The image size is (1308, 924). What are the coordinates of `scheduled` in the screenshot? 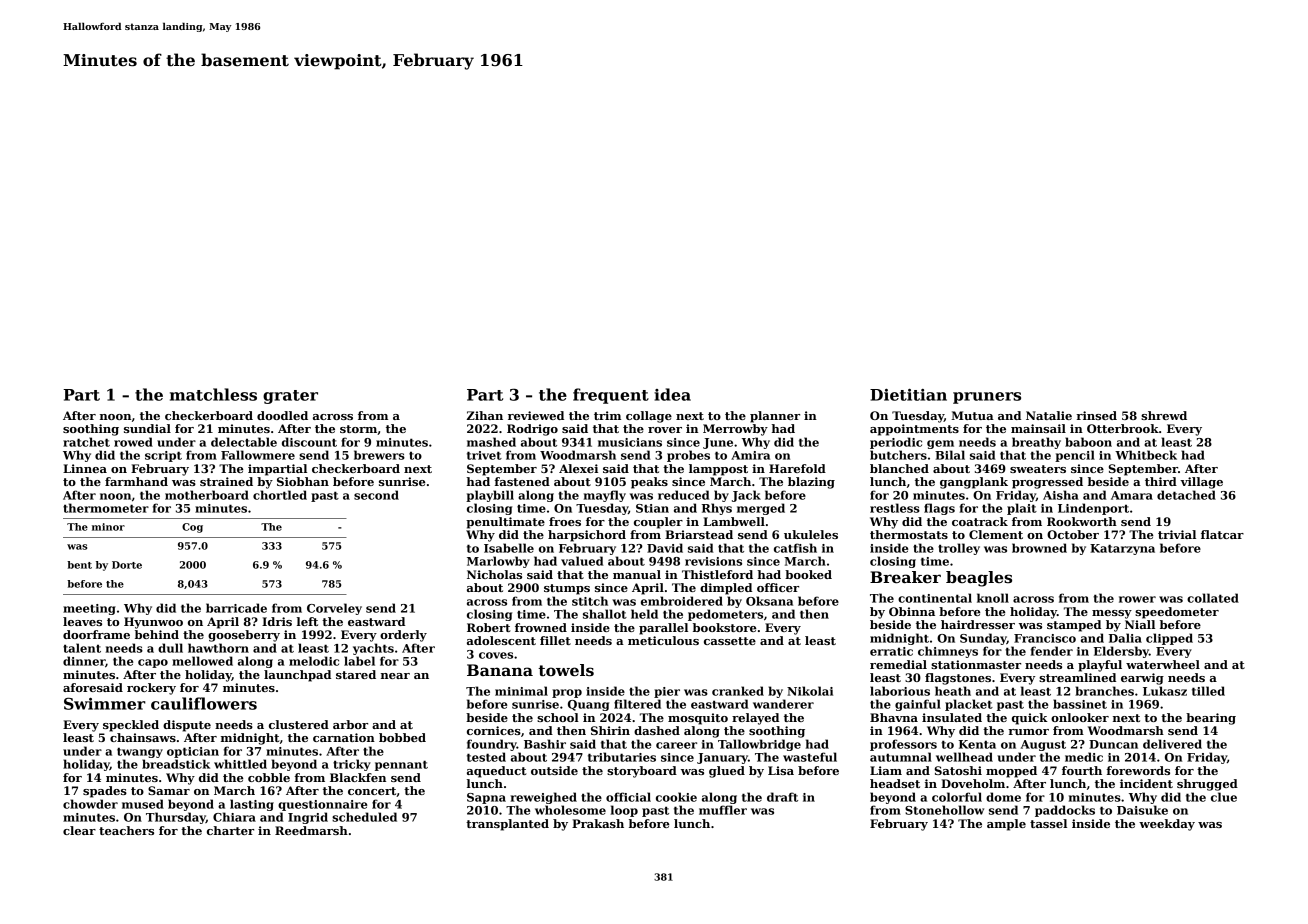 It's located at (364, 817).
